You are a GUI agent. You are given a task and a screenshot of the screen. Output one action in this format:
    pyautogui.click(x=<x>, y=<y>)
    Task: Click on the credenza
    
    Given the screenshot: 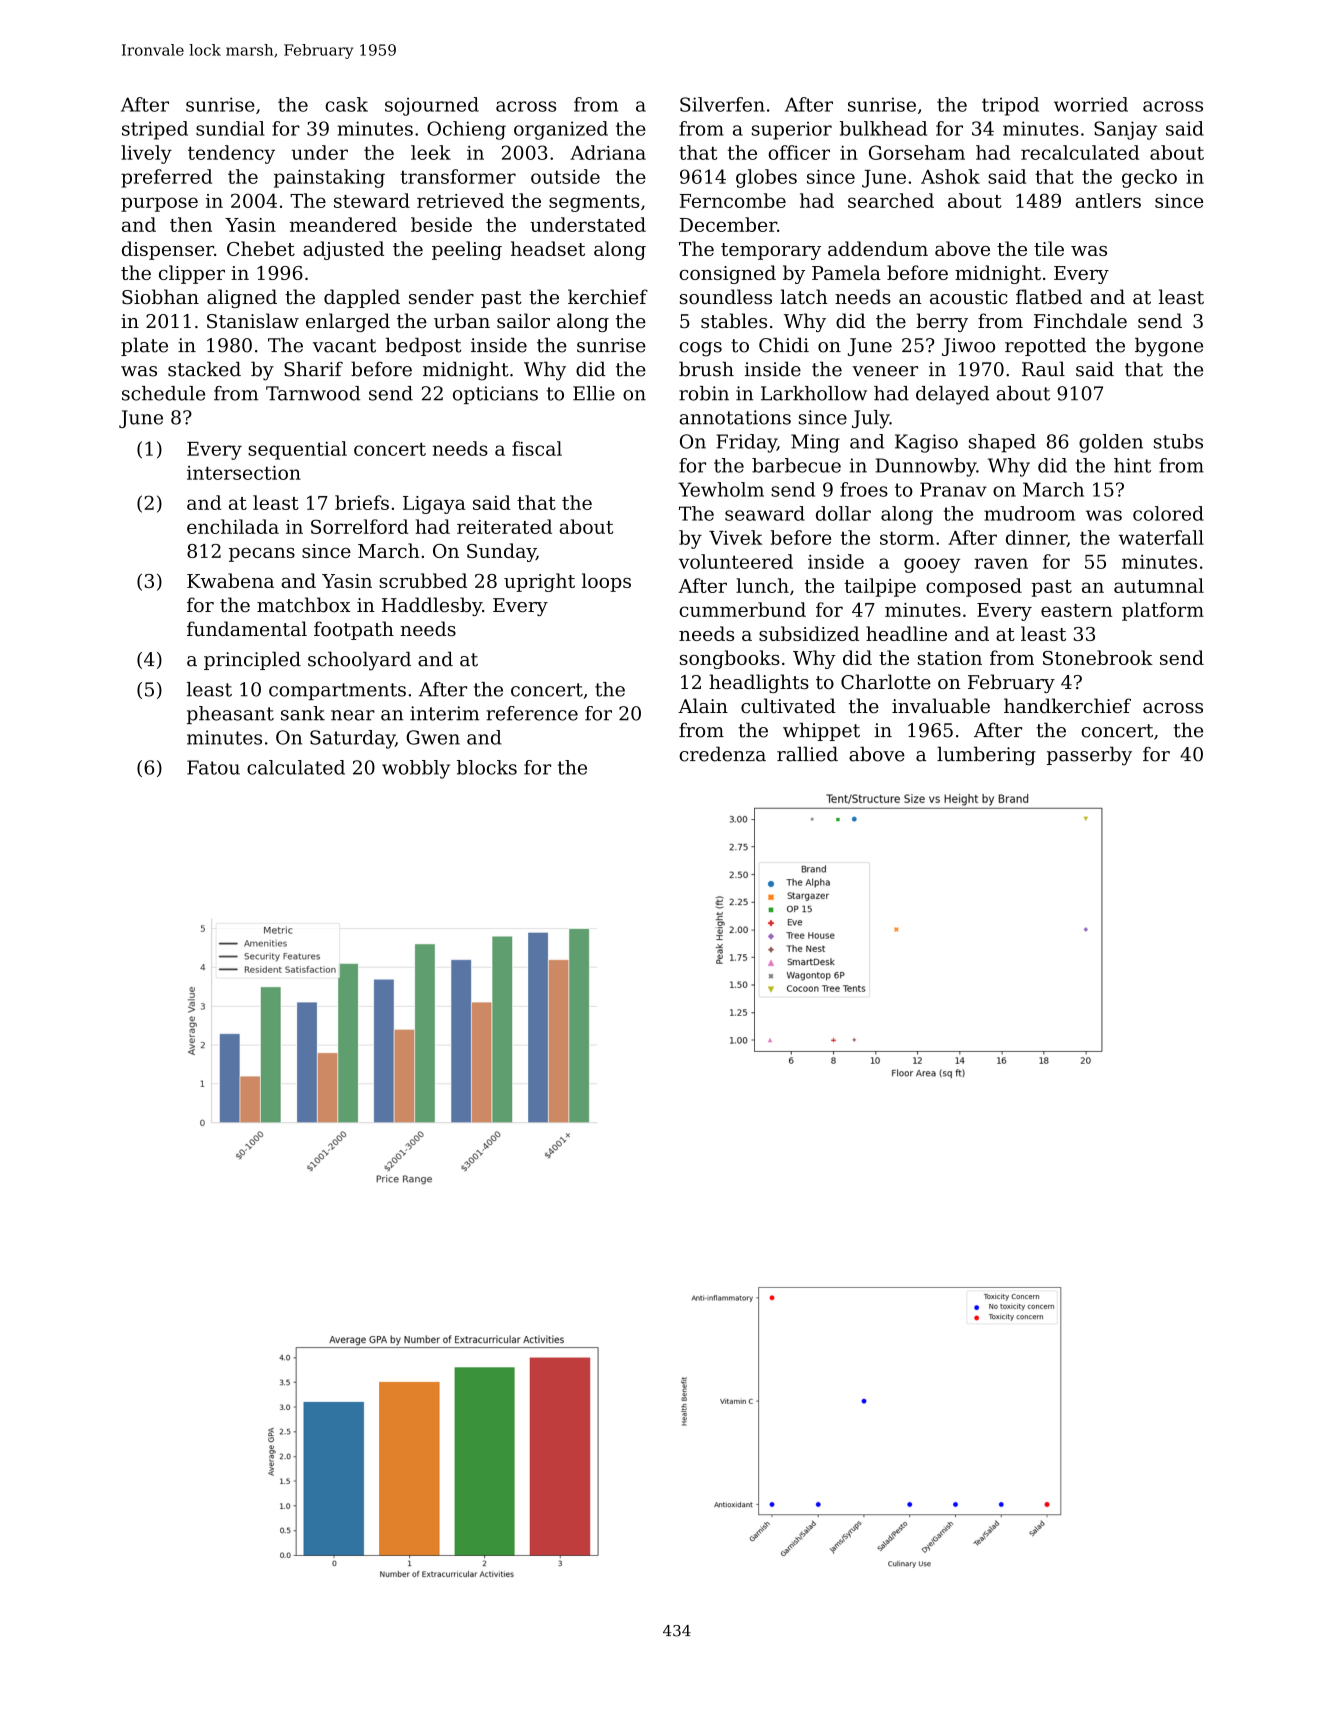 What is the action you would take?
    pyautogui.click(x=722, y=754)
